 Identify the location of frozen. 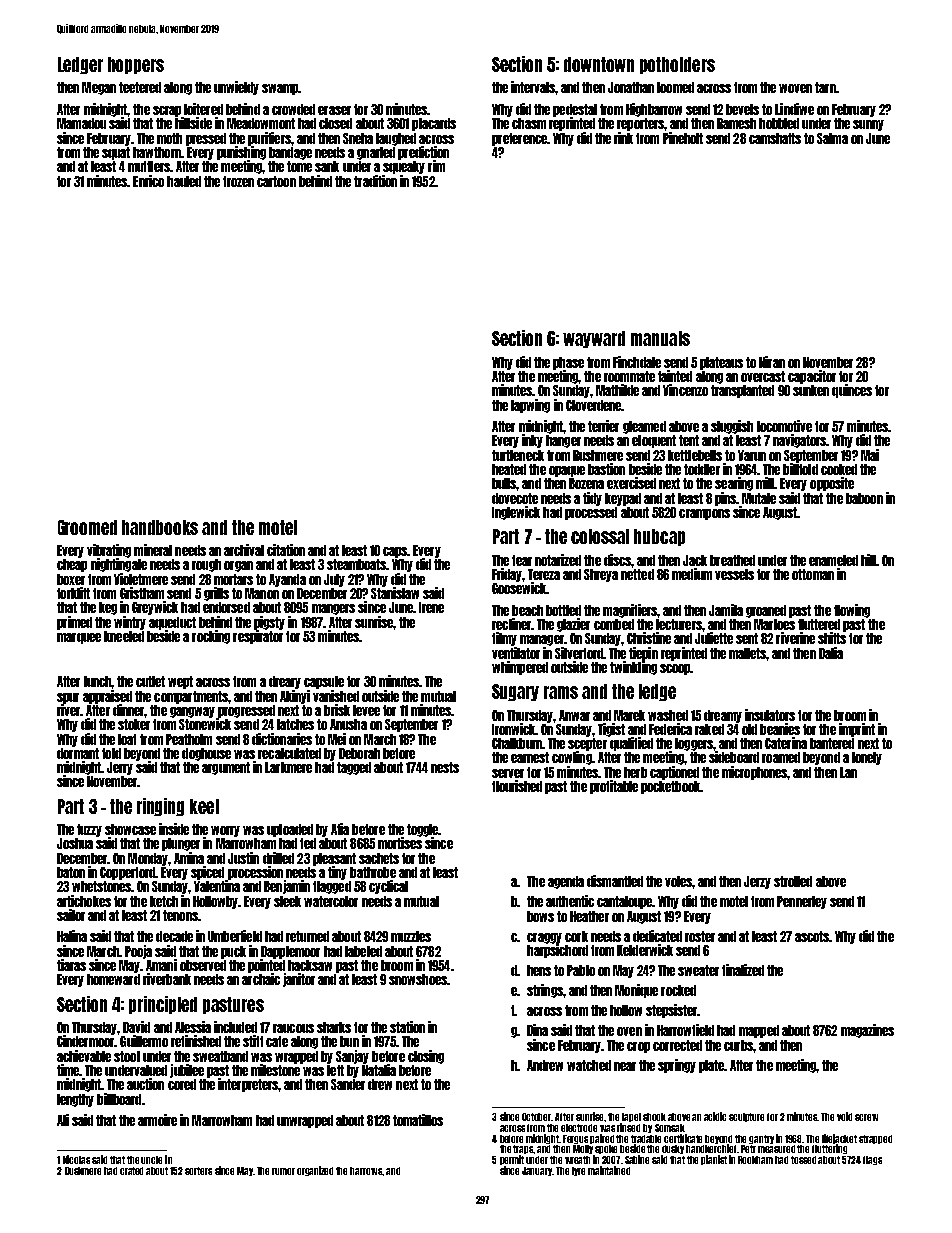
(238, 181).
